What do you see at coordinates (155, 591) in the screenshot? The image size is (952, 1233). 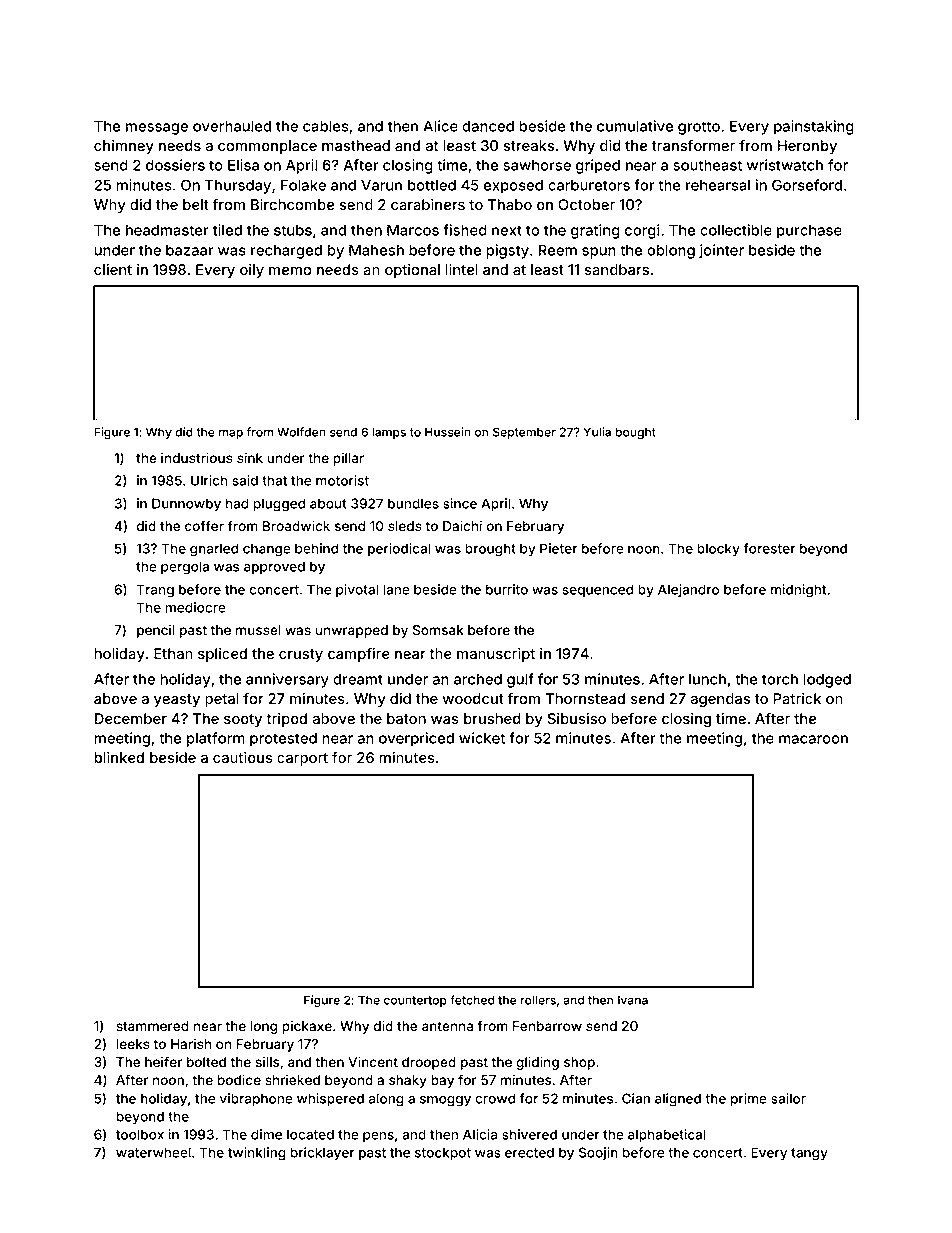 I see `Trang` at bounding box center [155, 591].
